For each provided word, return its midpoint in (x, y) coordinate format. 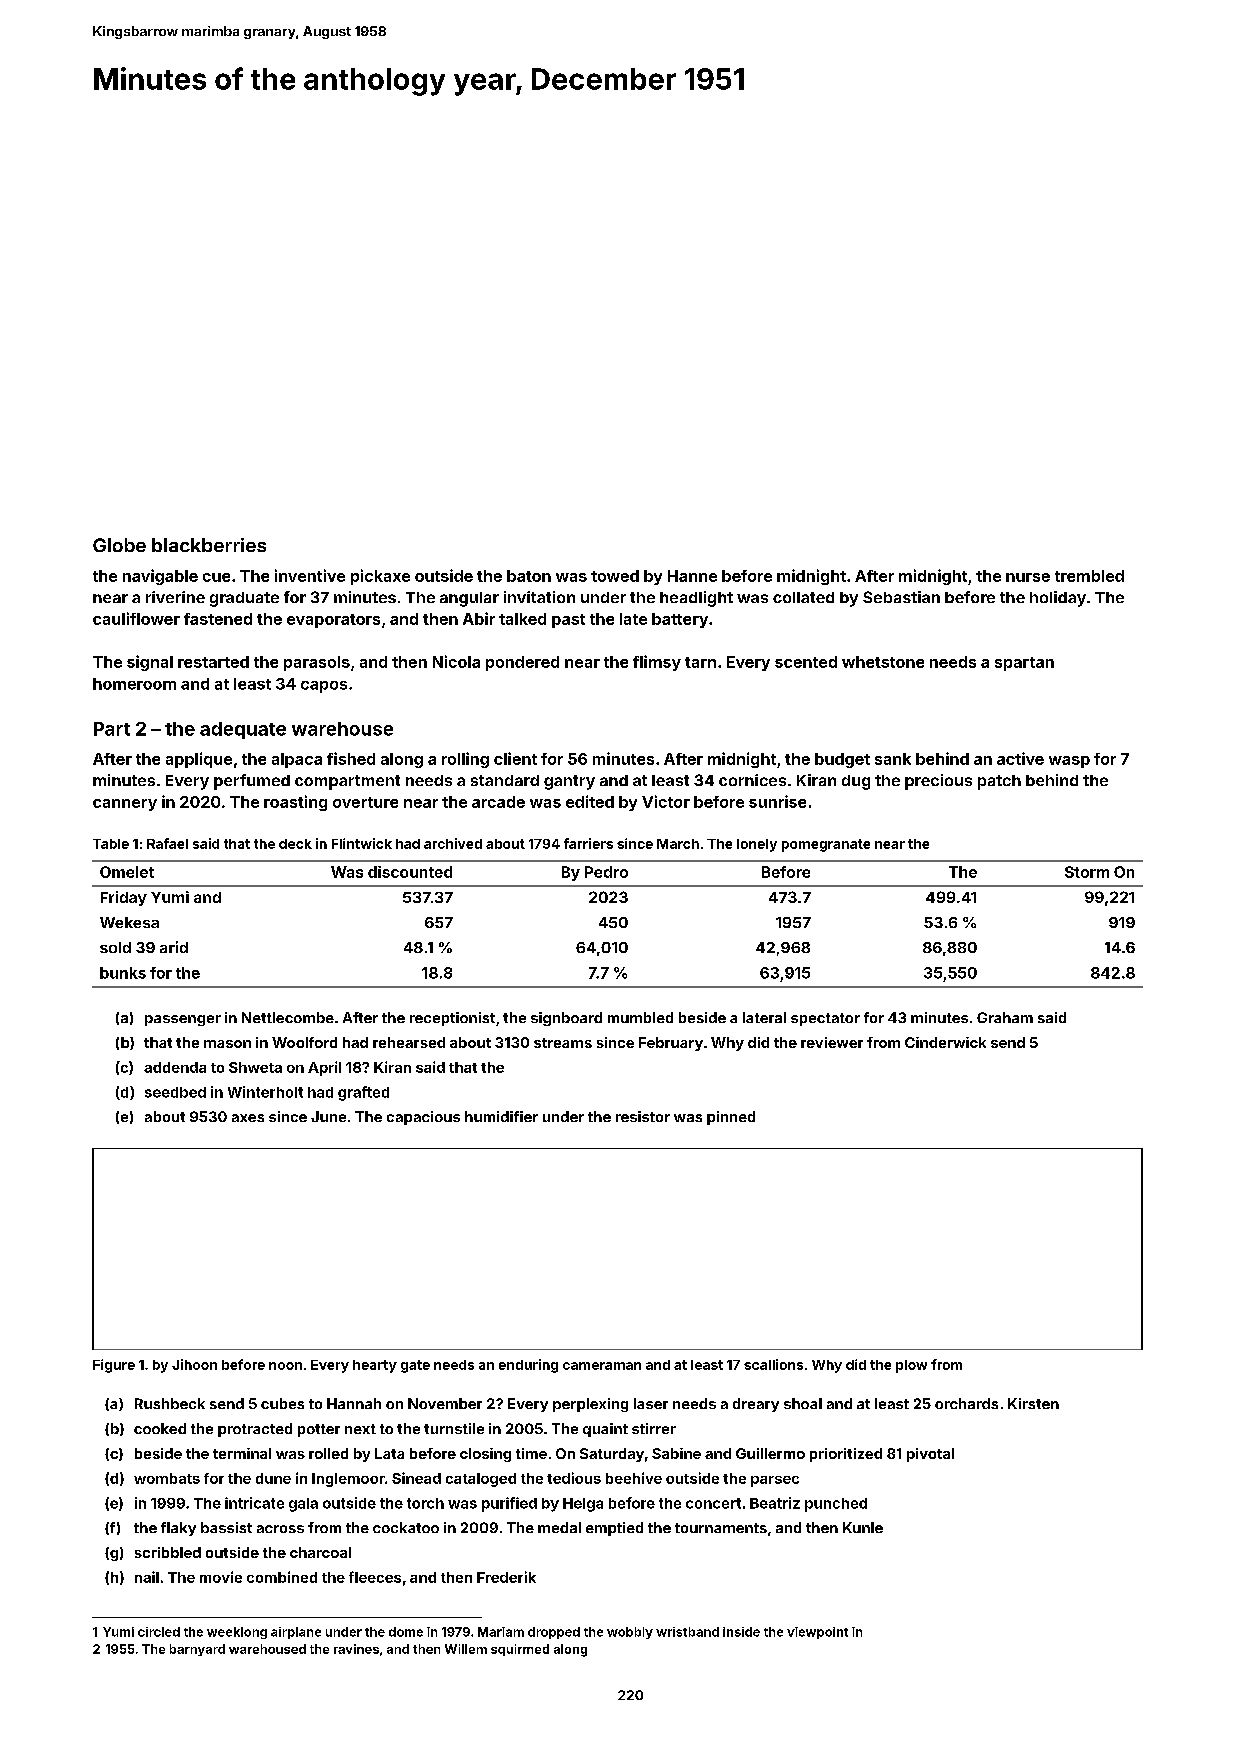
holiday (1058, 599)
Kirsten (1033, 1403)
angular (469, 599)
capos (324, 687)
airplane (296, 1633)
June (328, 1116)
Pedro (606, 872)
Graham (1005, 1017)
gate (415, 1366)
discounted (410, 872)
